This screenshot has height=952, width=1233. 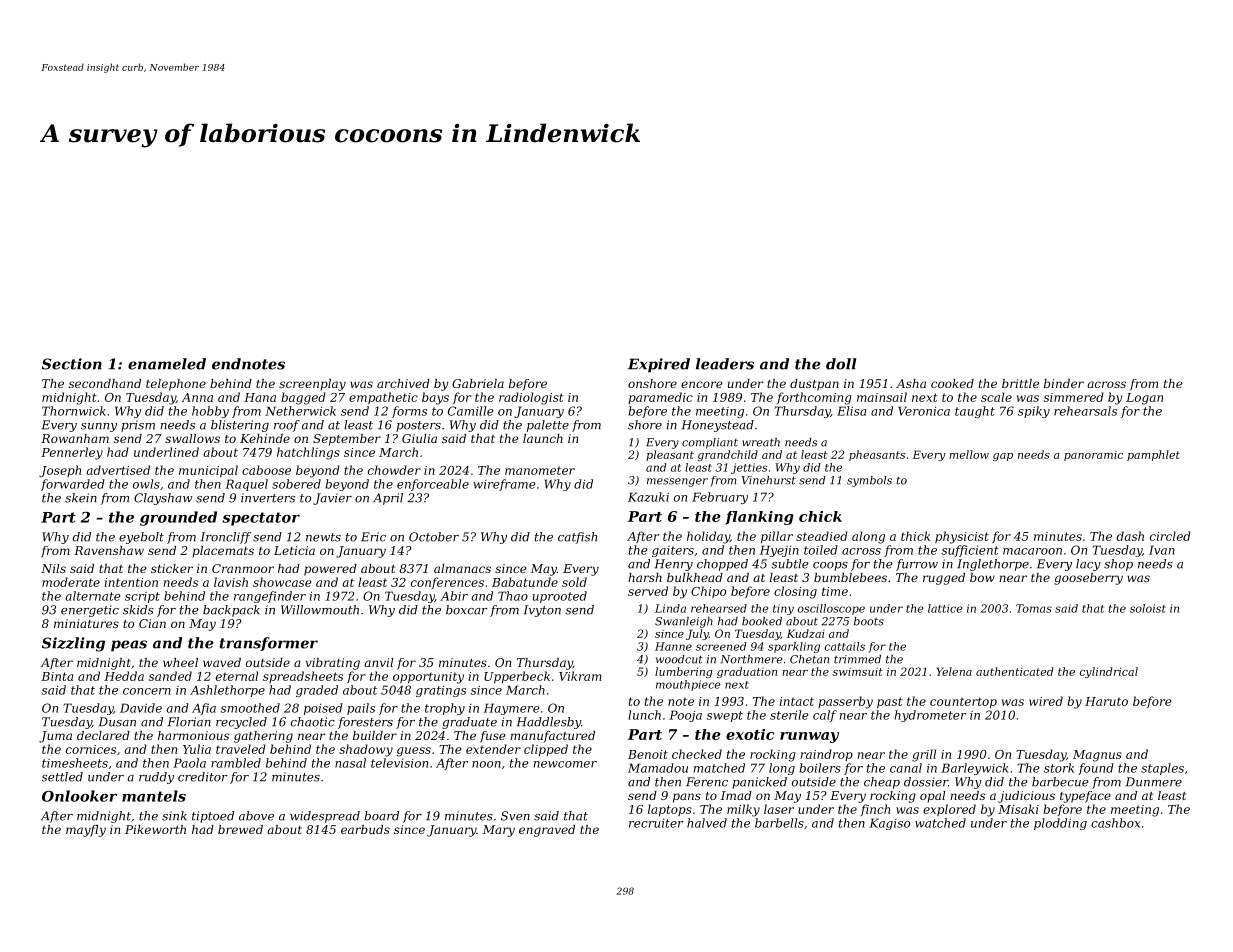 I want to click on Cian, so click(x=152, y=623).
